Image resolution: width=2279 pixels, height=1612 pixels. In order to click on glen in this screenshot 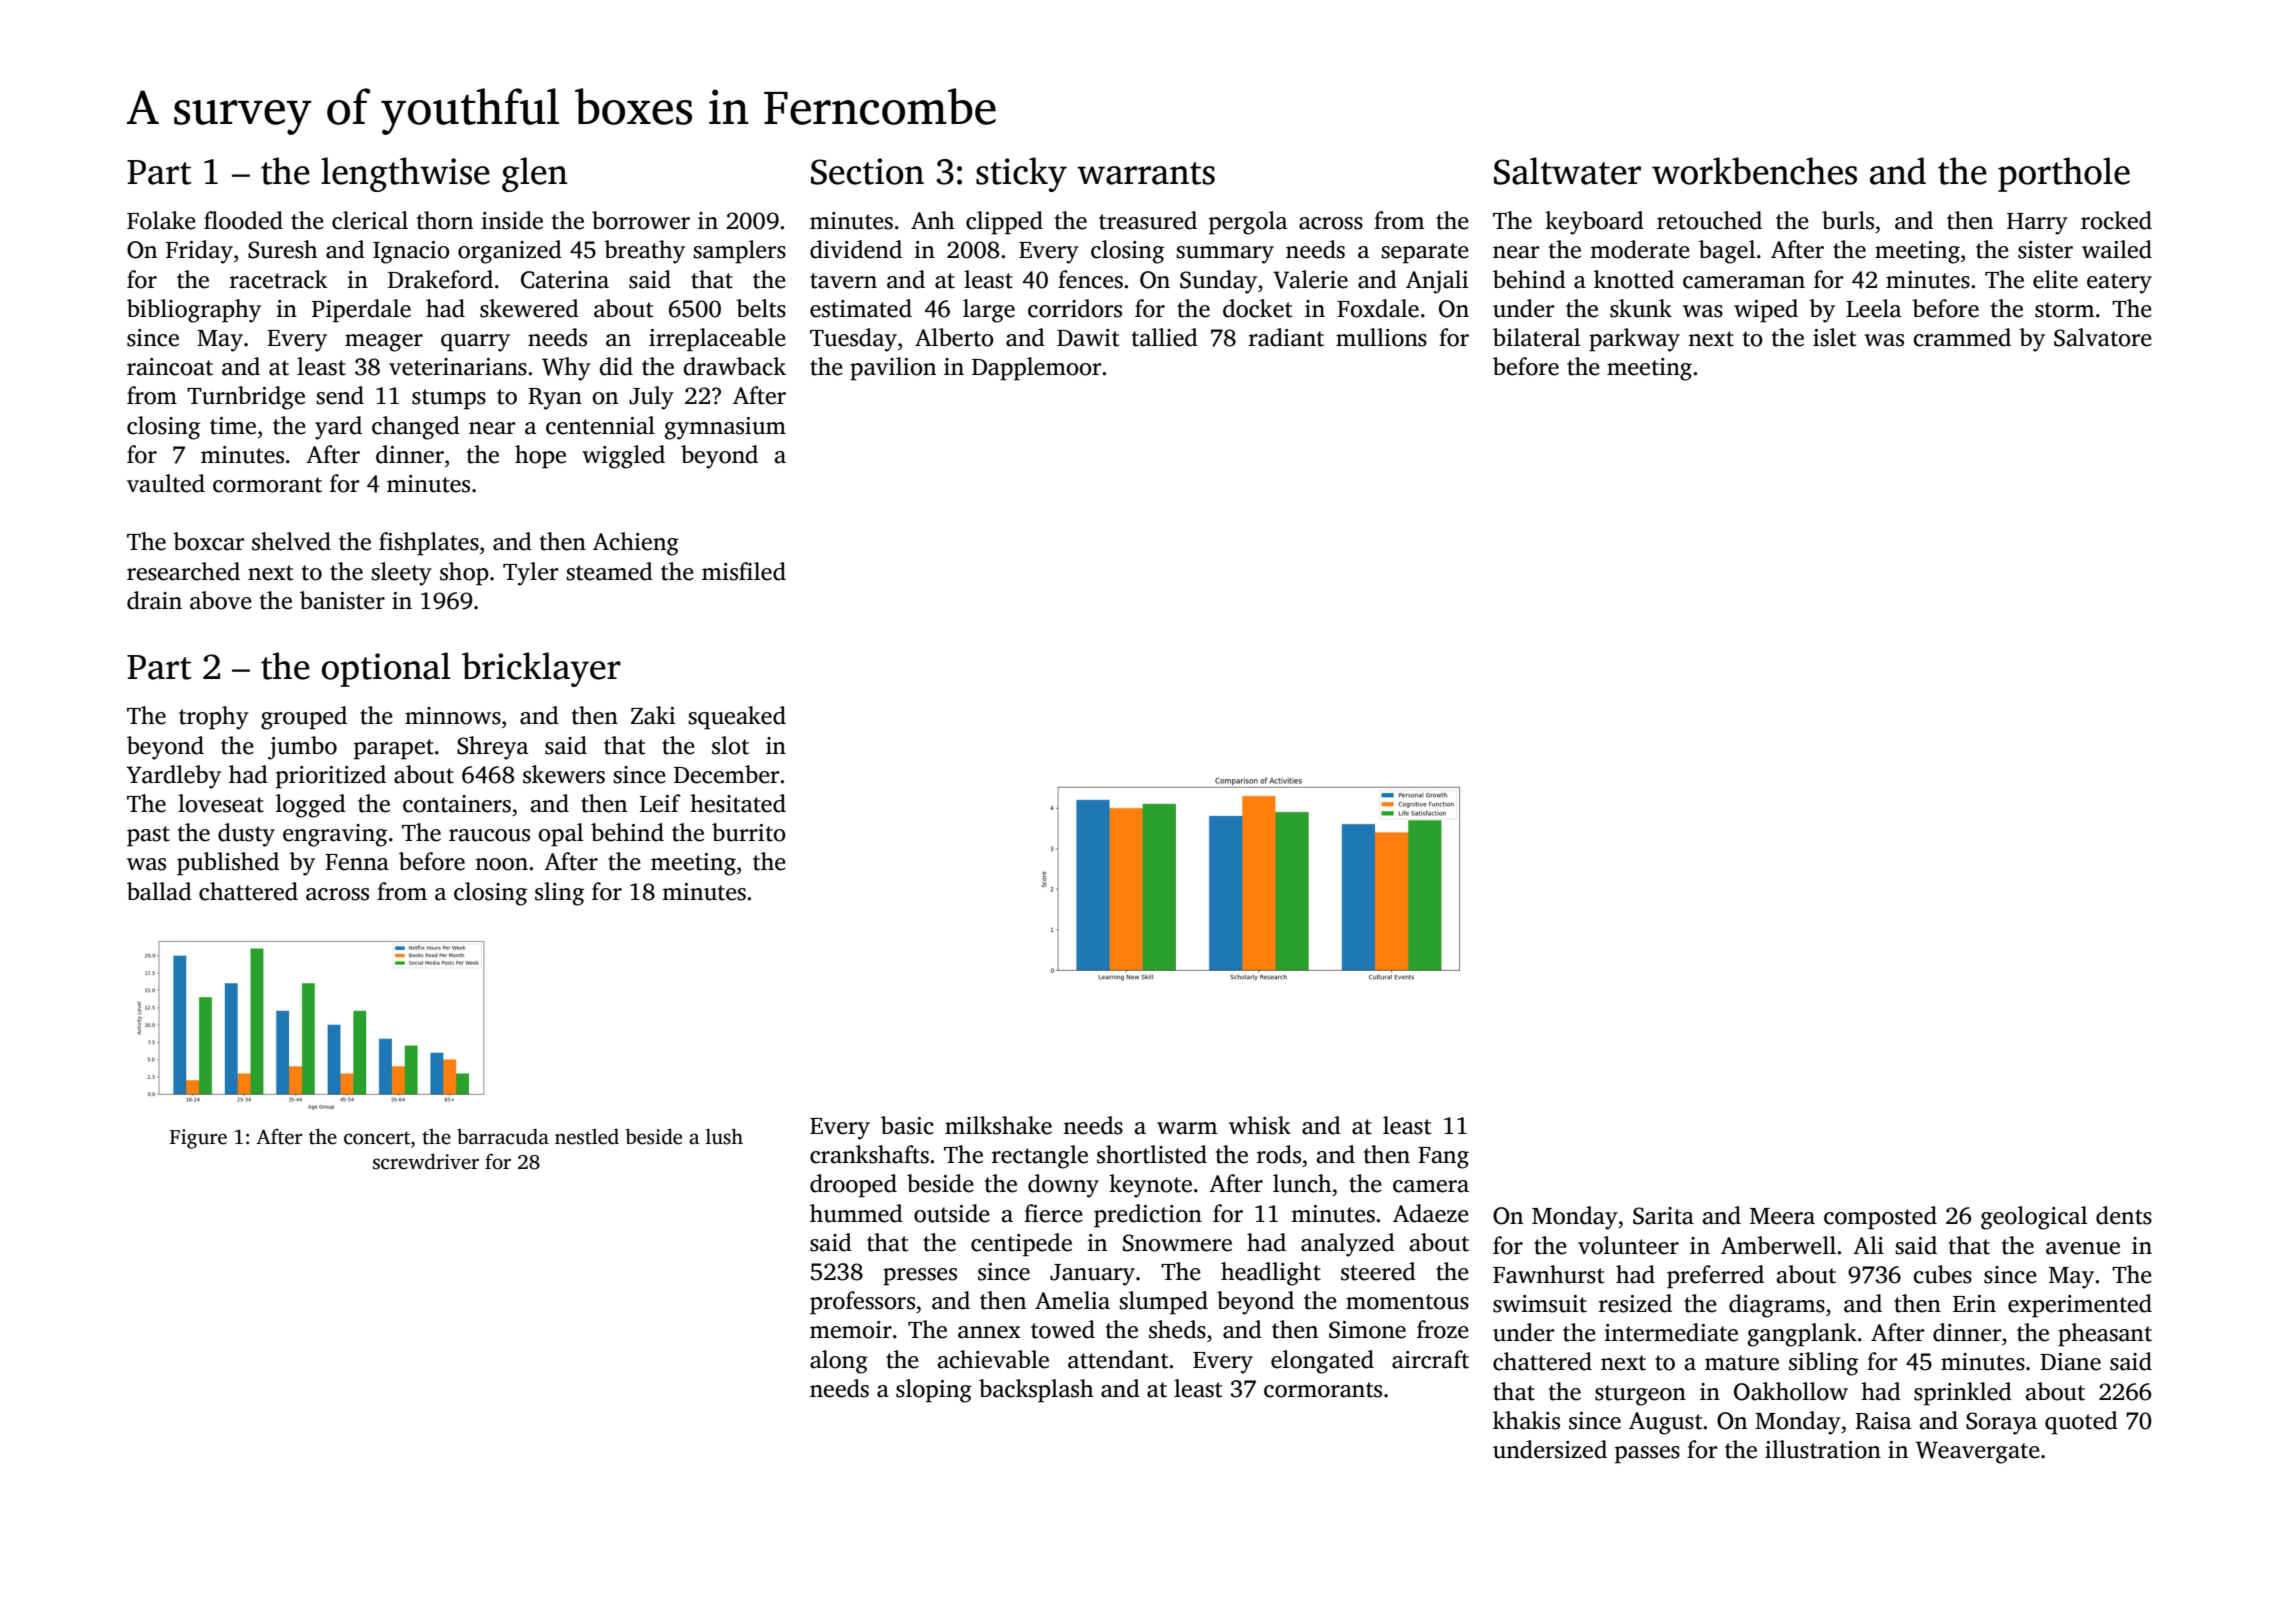, I will do `click(535, 174)`.
